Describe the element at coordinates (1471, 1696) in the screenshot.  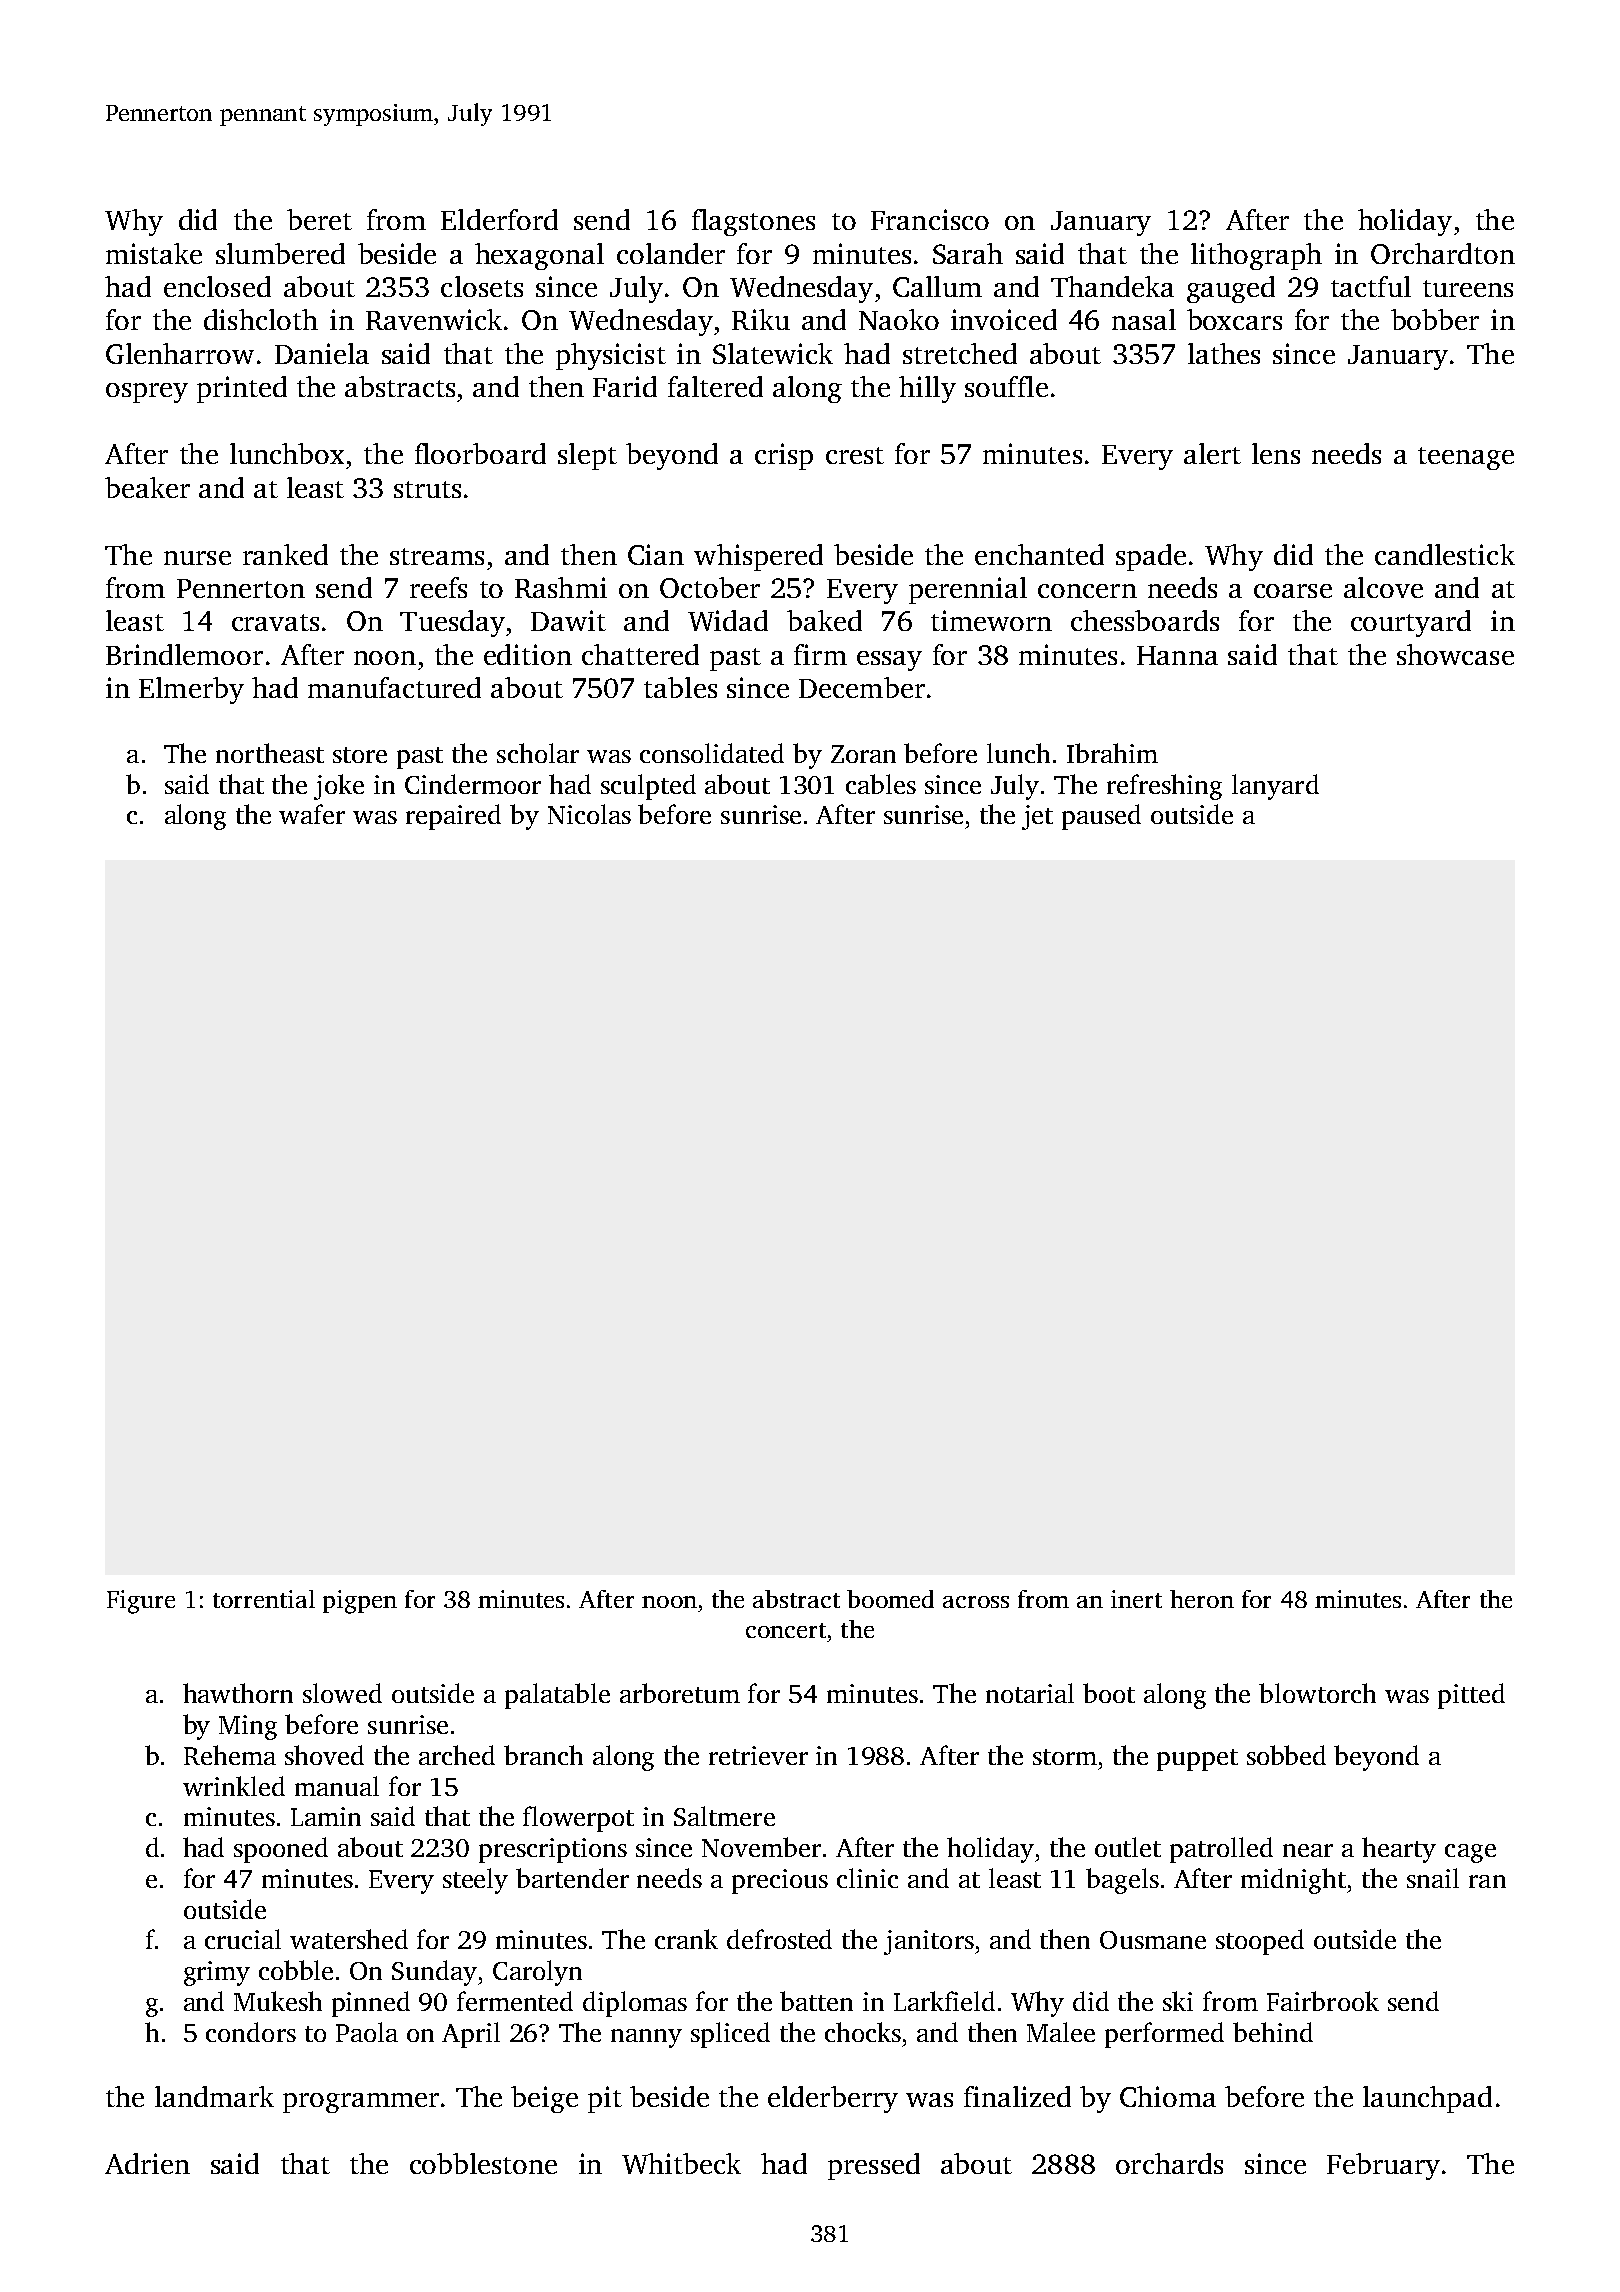
I see `pitted` at that location.
